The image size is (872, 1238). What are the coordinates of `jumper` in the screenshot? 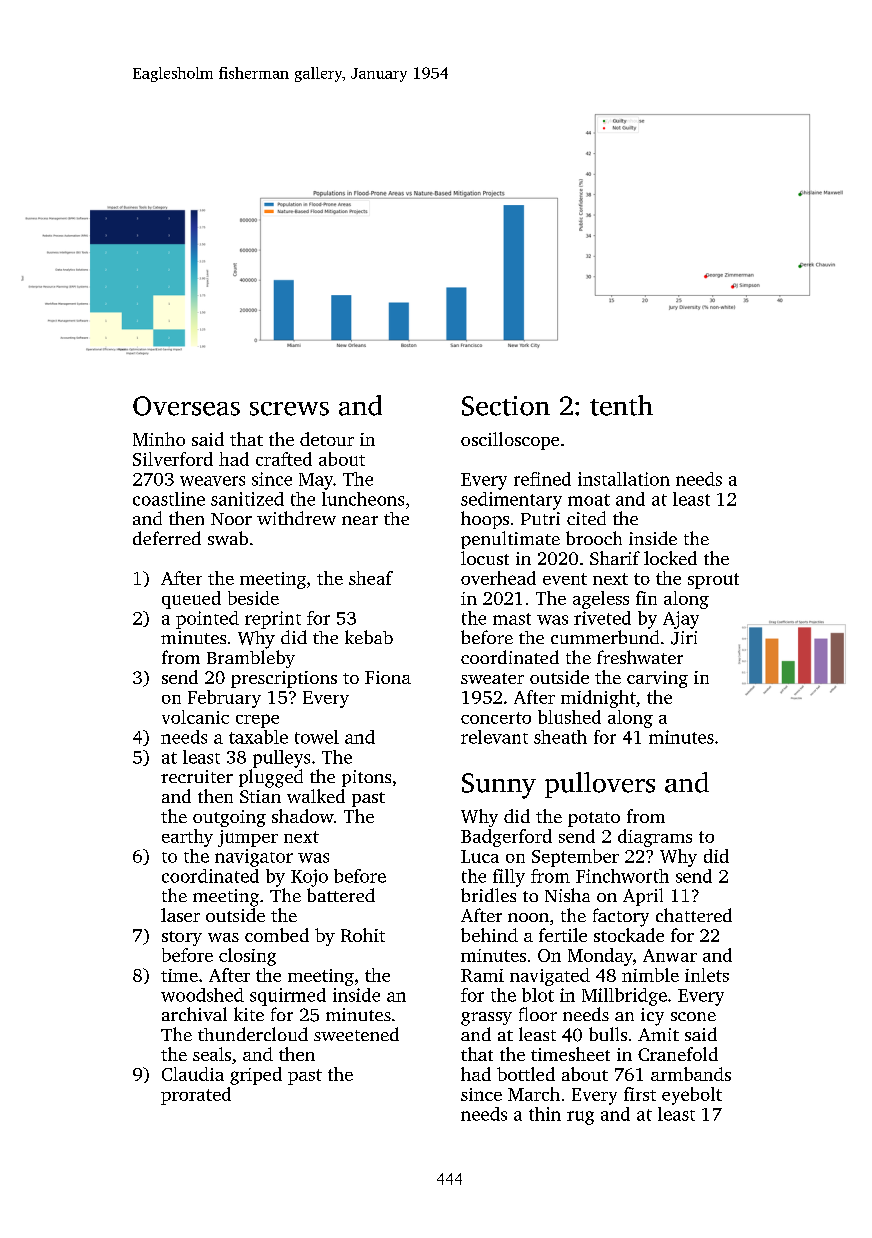 It's located at (248, 838).
